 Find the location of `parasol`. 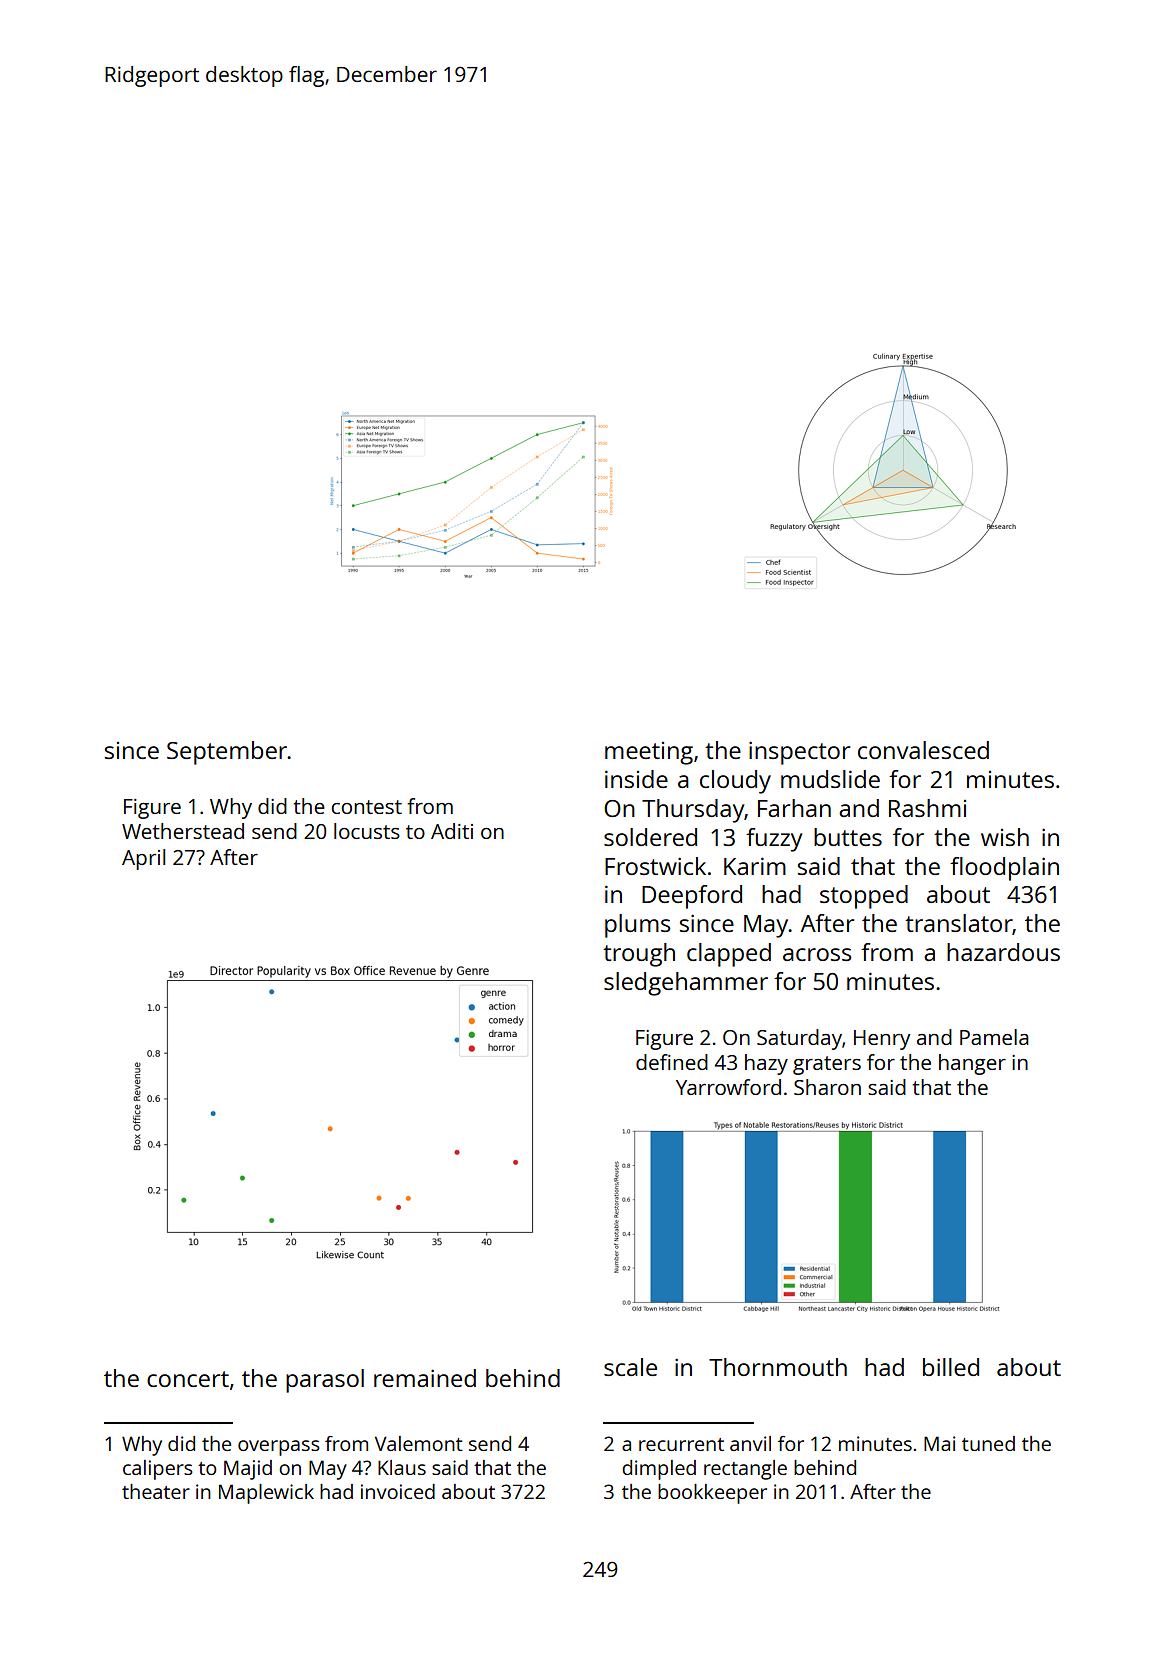

parasol is located at coordinates (325, 1381).
